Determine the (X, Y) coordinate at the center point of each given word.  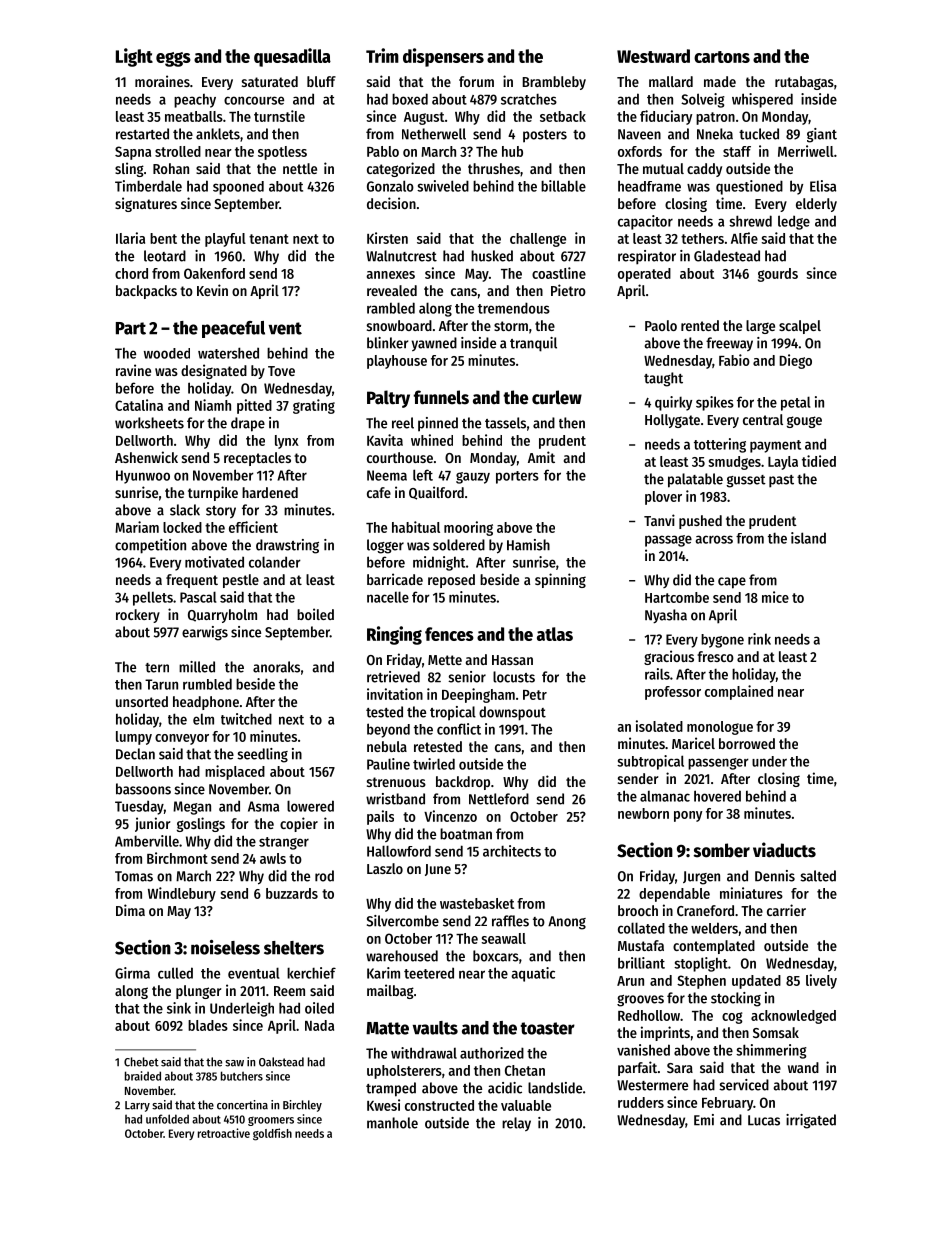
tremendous (514, 308)
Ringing (394, 635)
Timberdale (148, 186)
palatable (695, 480)
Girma (132, 973)
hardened (270, 492)
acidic (505, 1088)
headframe (649, 186)
